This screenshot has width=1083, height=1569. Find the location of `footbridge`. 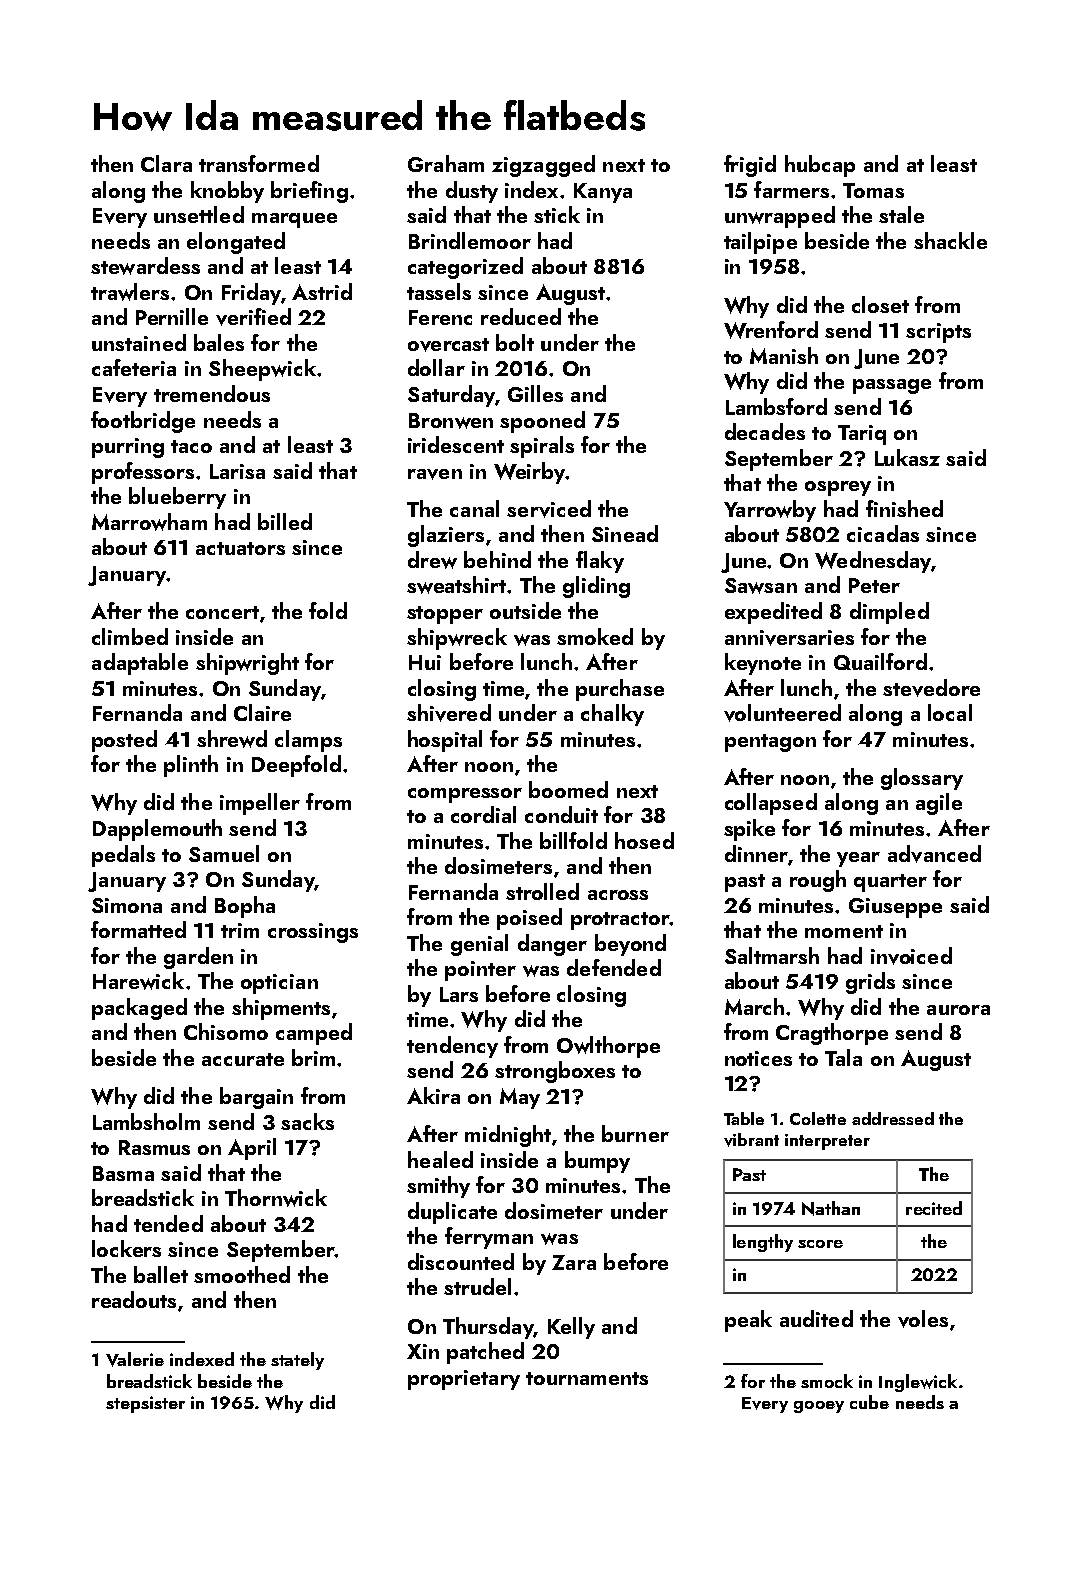

footbridge is located at coordinates (143, 422).
